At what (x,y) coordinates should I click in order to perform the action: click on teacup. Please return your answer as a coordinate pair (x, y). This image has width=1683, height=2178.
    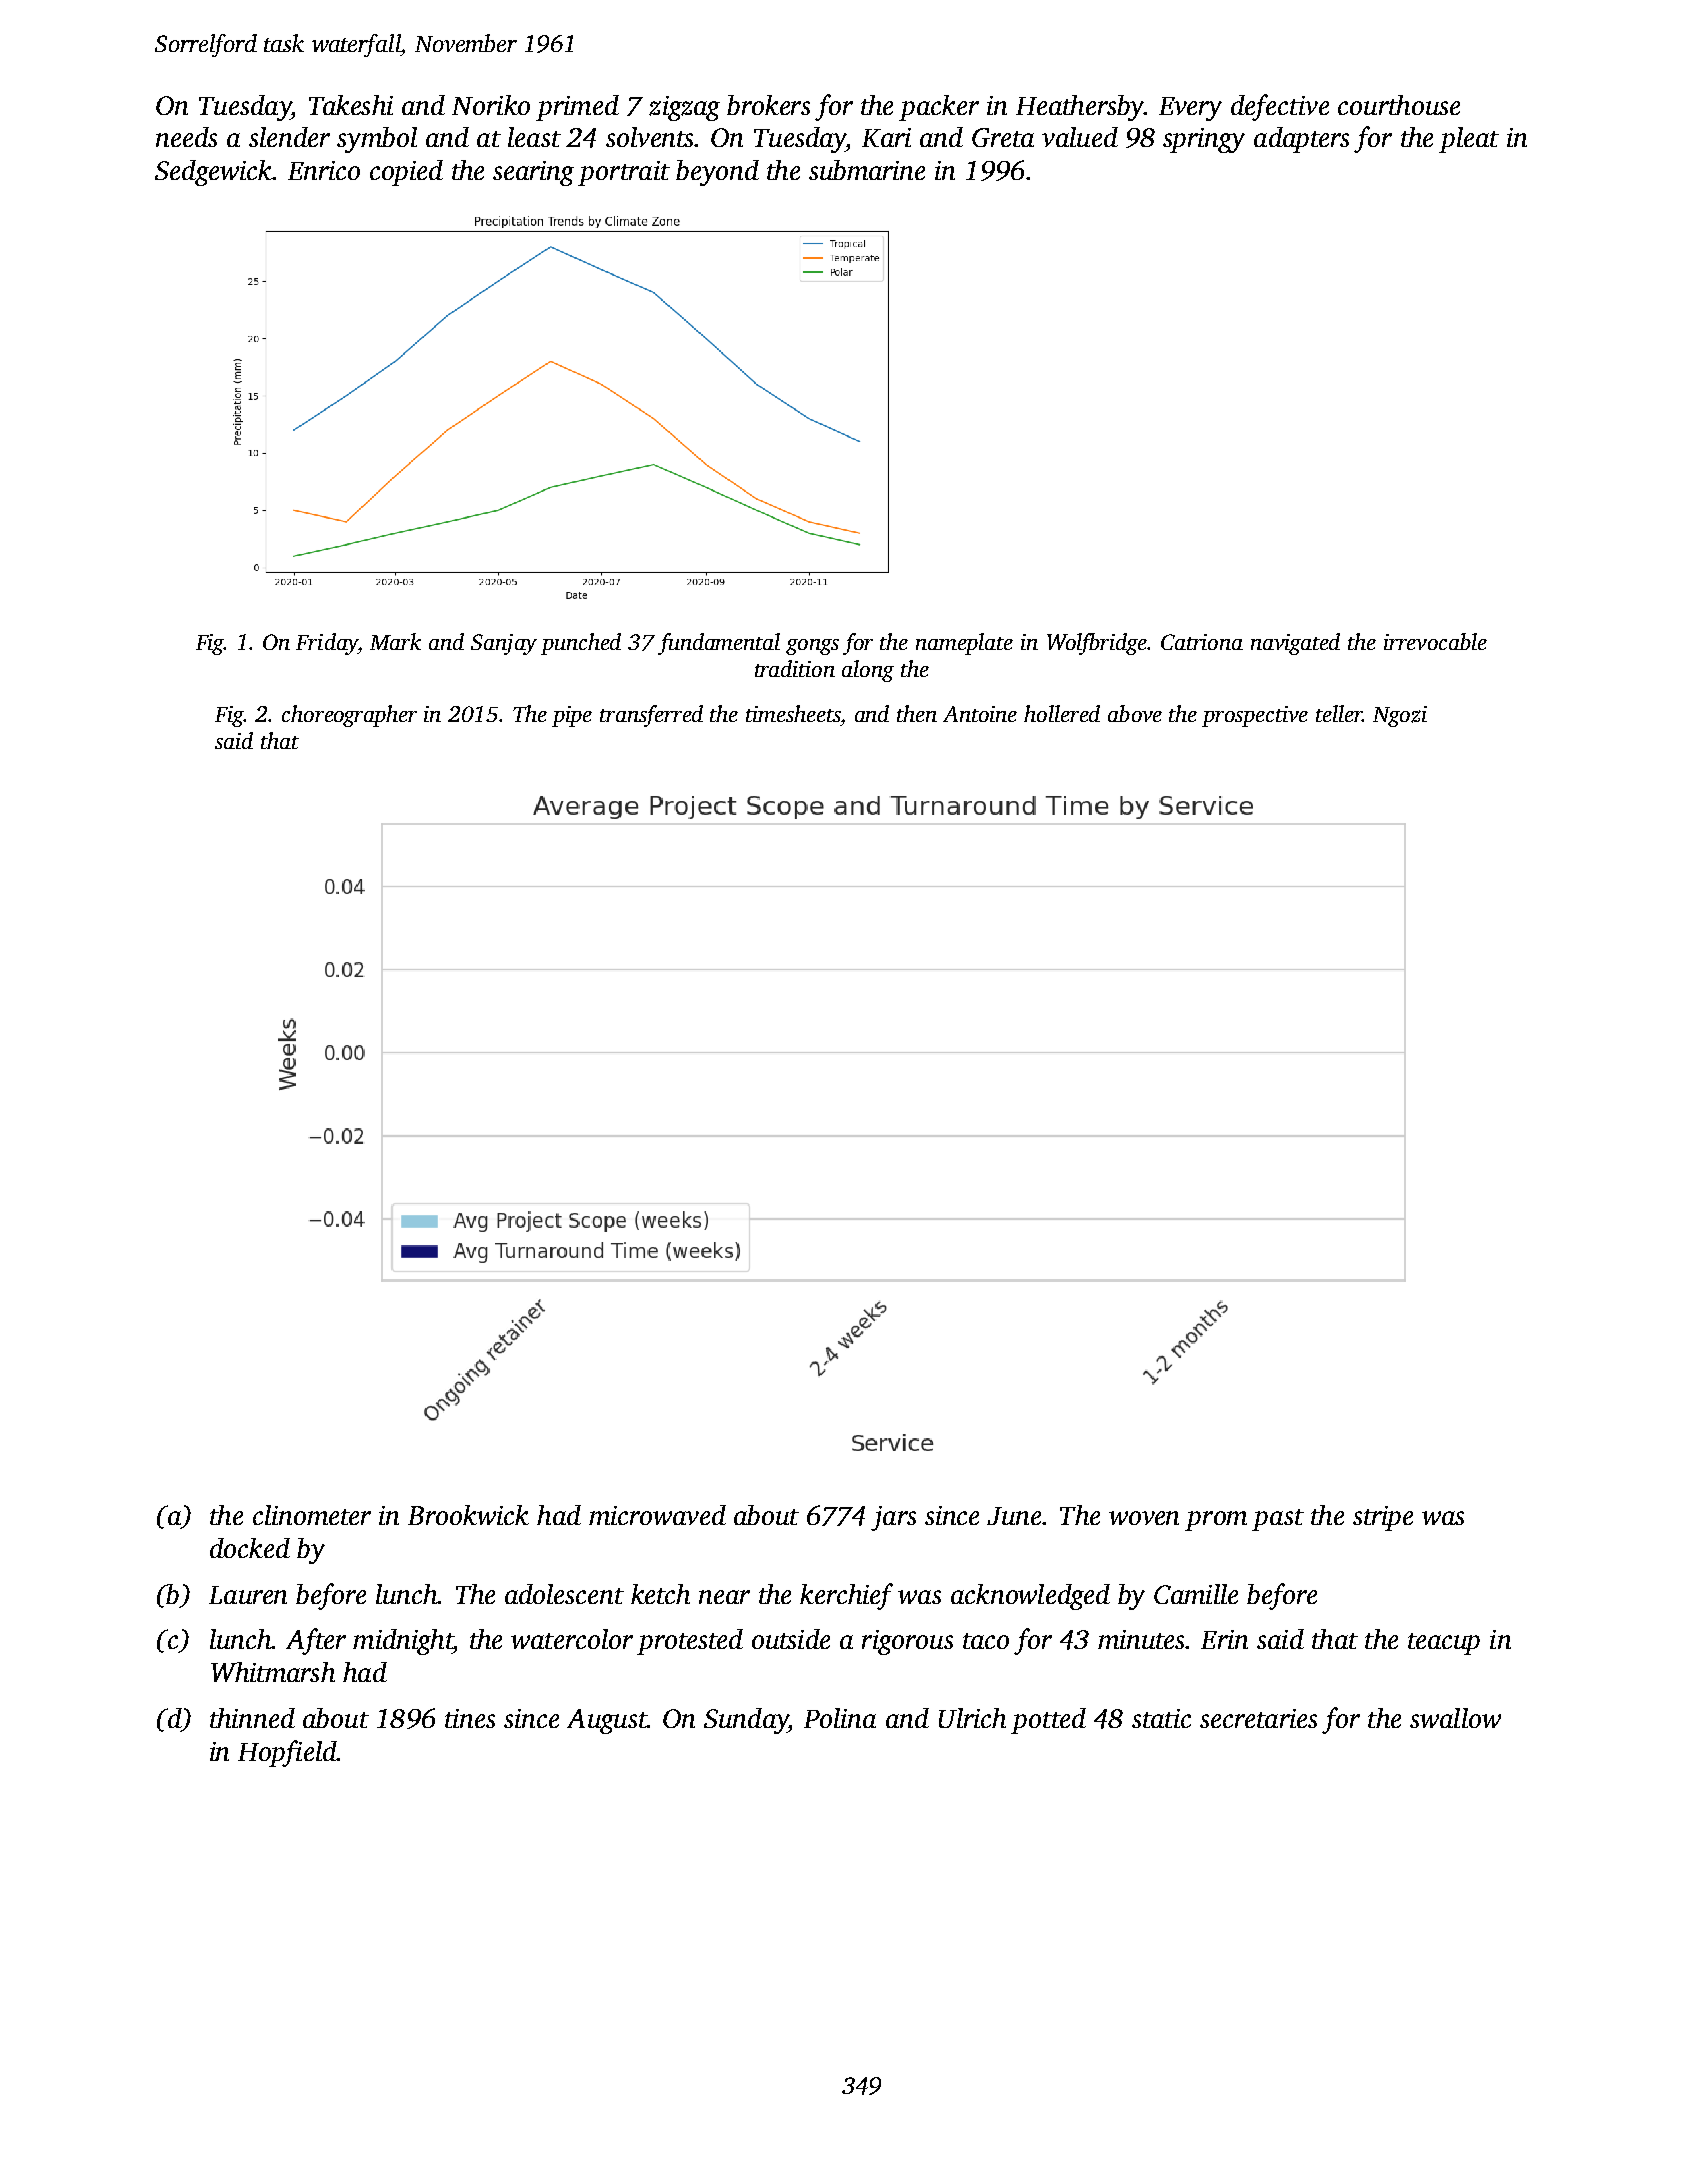
    Looking at the image, I should click on (1444, 1644).
